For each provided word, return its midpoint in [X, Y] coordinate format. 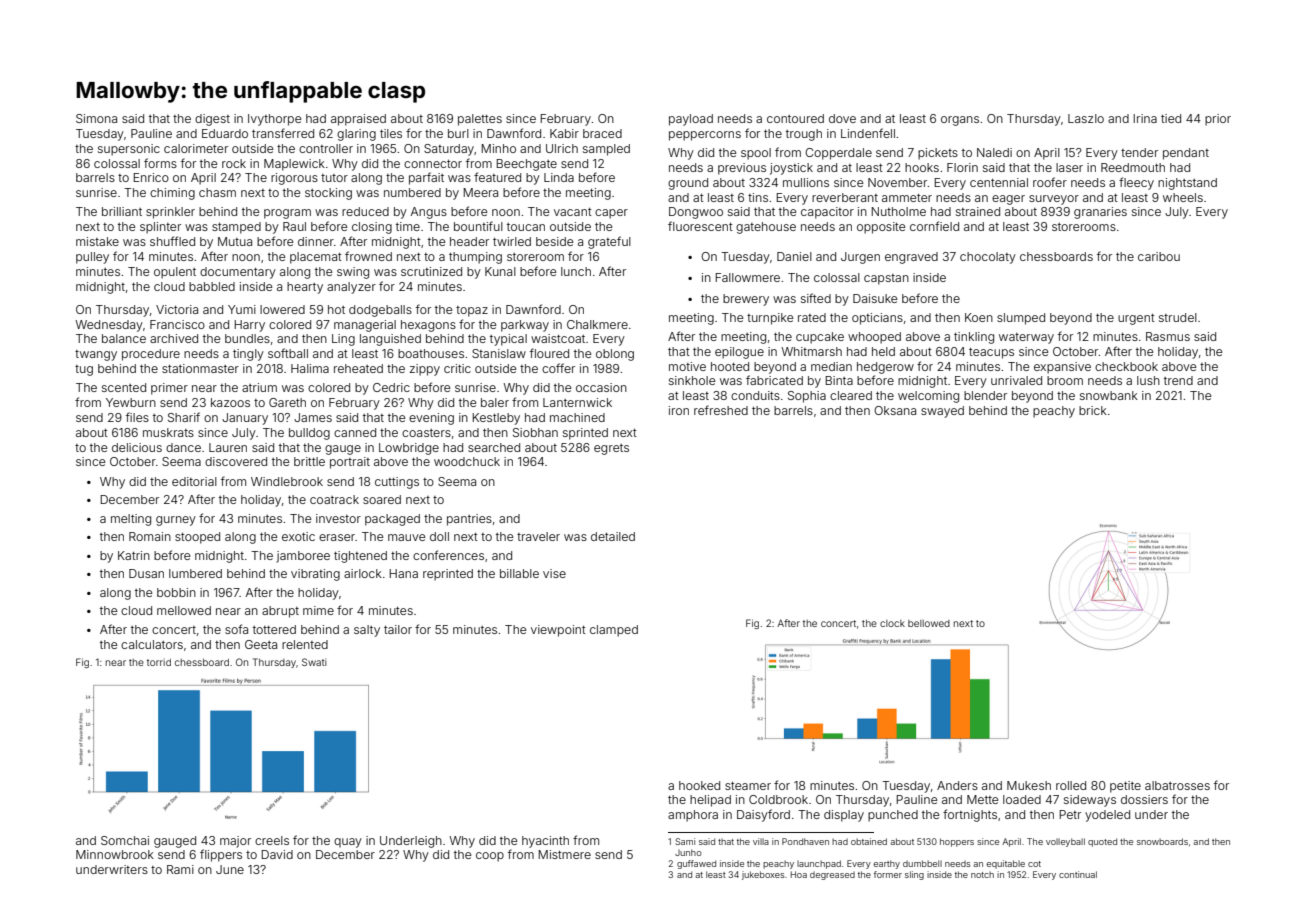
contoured [795, 118]
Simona [96, 118]
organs [960, 121]
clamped [614, 631]
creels [272, 840]
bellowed [929, 623]
